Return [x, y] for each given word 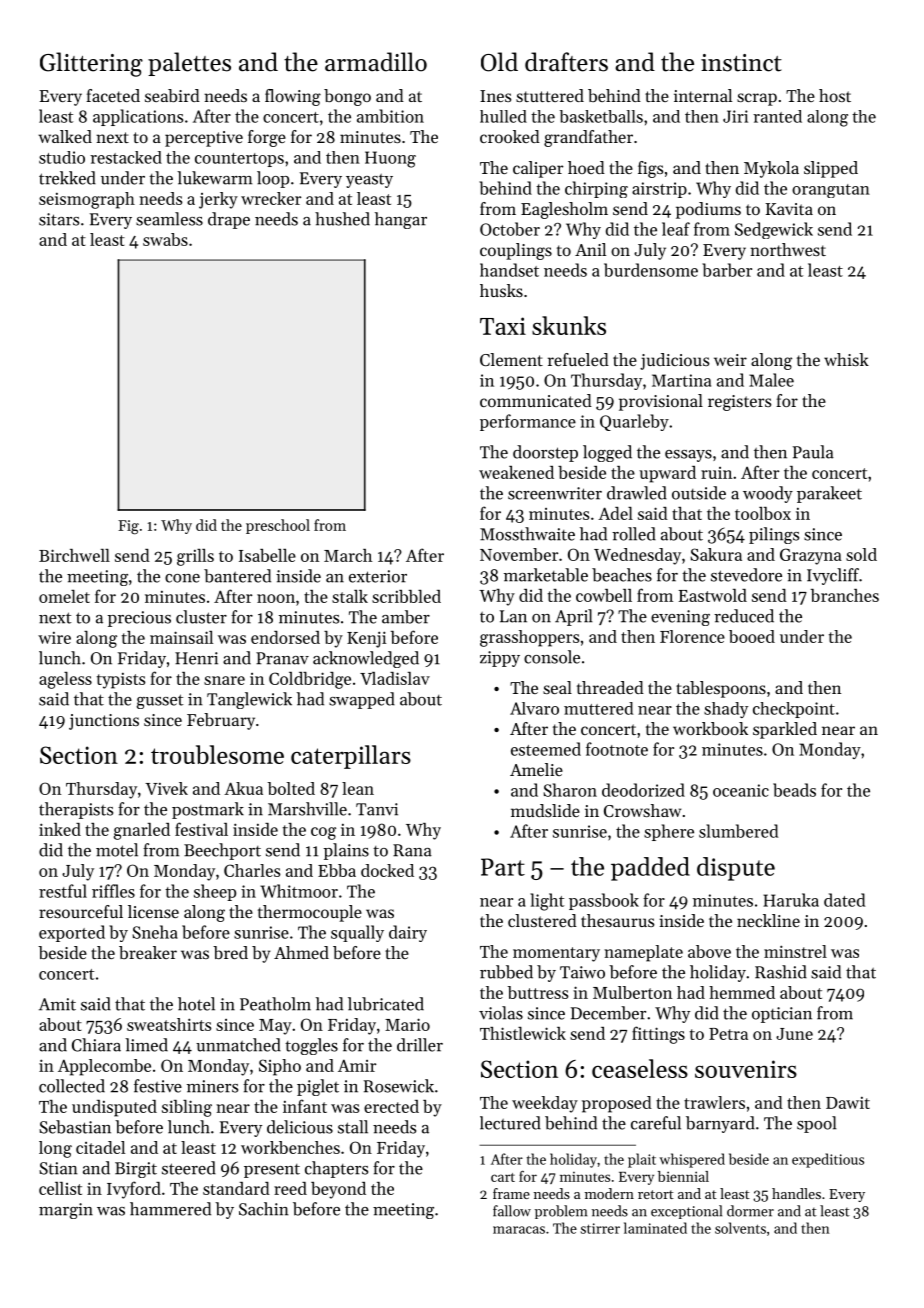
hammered [170, 1209]
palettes [189, 64]
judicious [674, 361]
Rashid [781, 972]
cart [503, 1177]
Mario [407, 1024]
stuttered [550, 95]
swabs [165, 239]
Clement [511, 359]
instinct [741, 63]
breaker [148, 952]
